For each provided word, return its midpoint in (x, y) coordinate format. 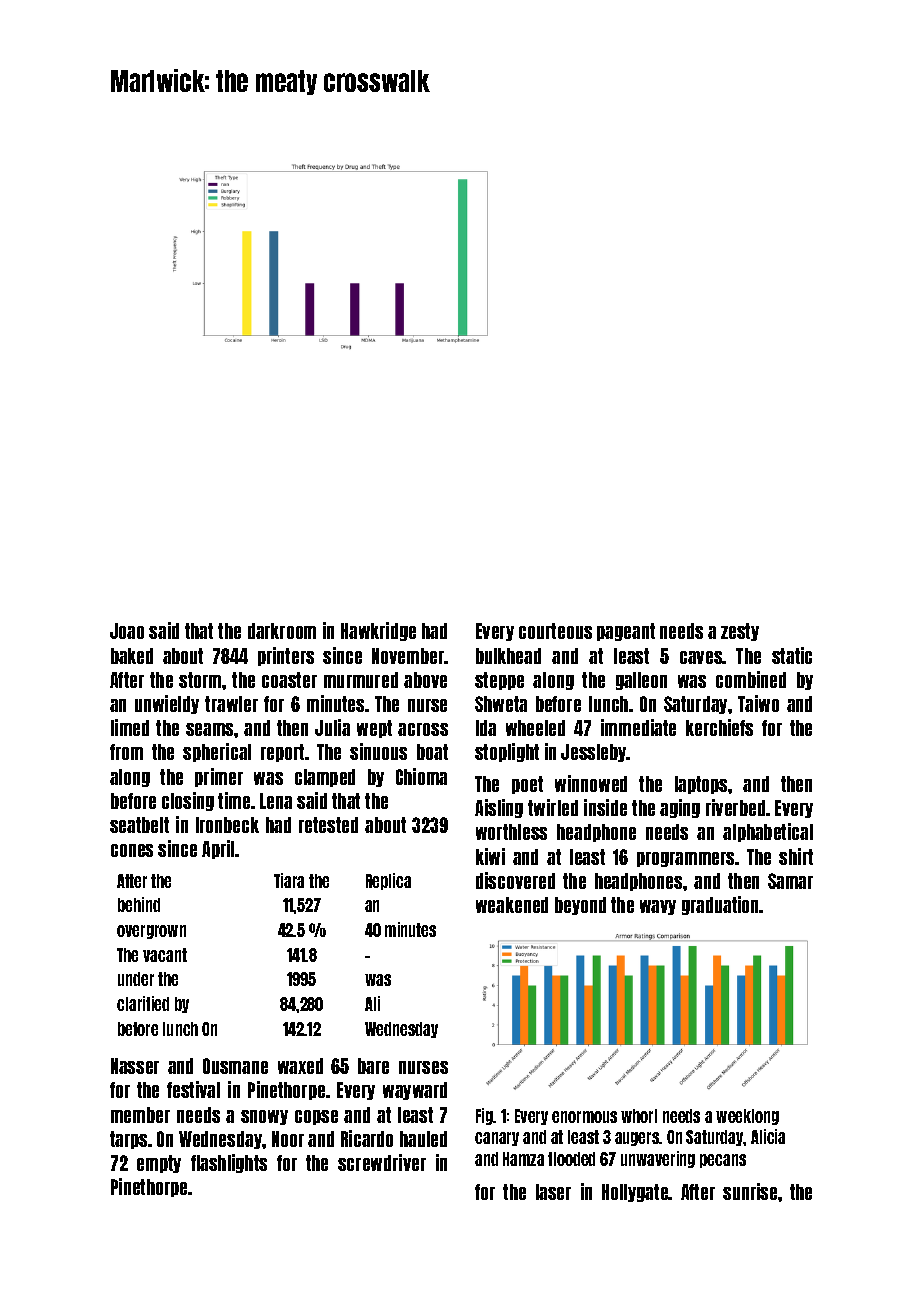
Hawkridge (378, 631)
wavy (658, 907)
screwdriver (382, 1162)
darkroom (282, 631)
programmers (685, 859)
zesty (740, 632)
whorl (639, 1116)
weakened (512, 905)
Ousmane (235, 1066)
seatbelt (139, 825)
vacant (165, 955)
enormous (584, 1117)
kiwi (490, 856)
